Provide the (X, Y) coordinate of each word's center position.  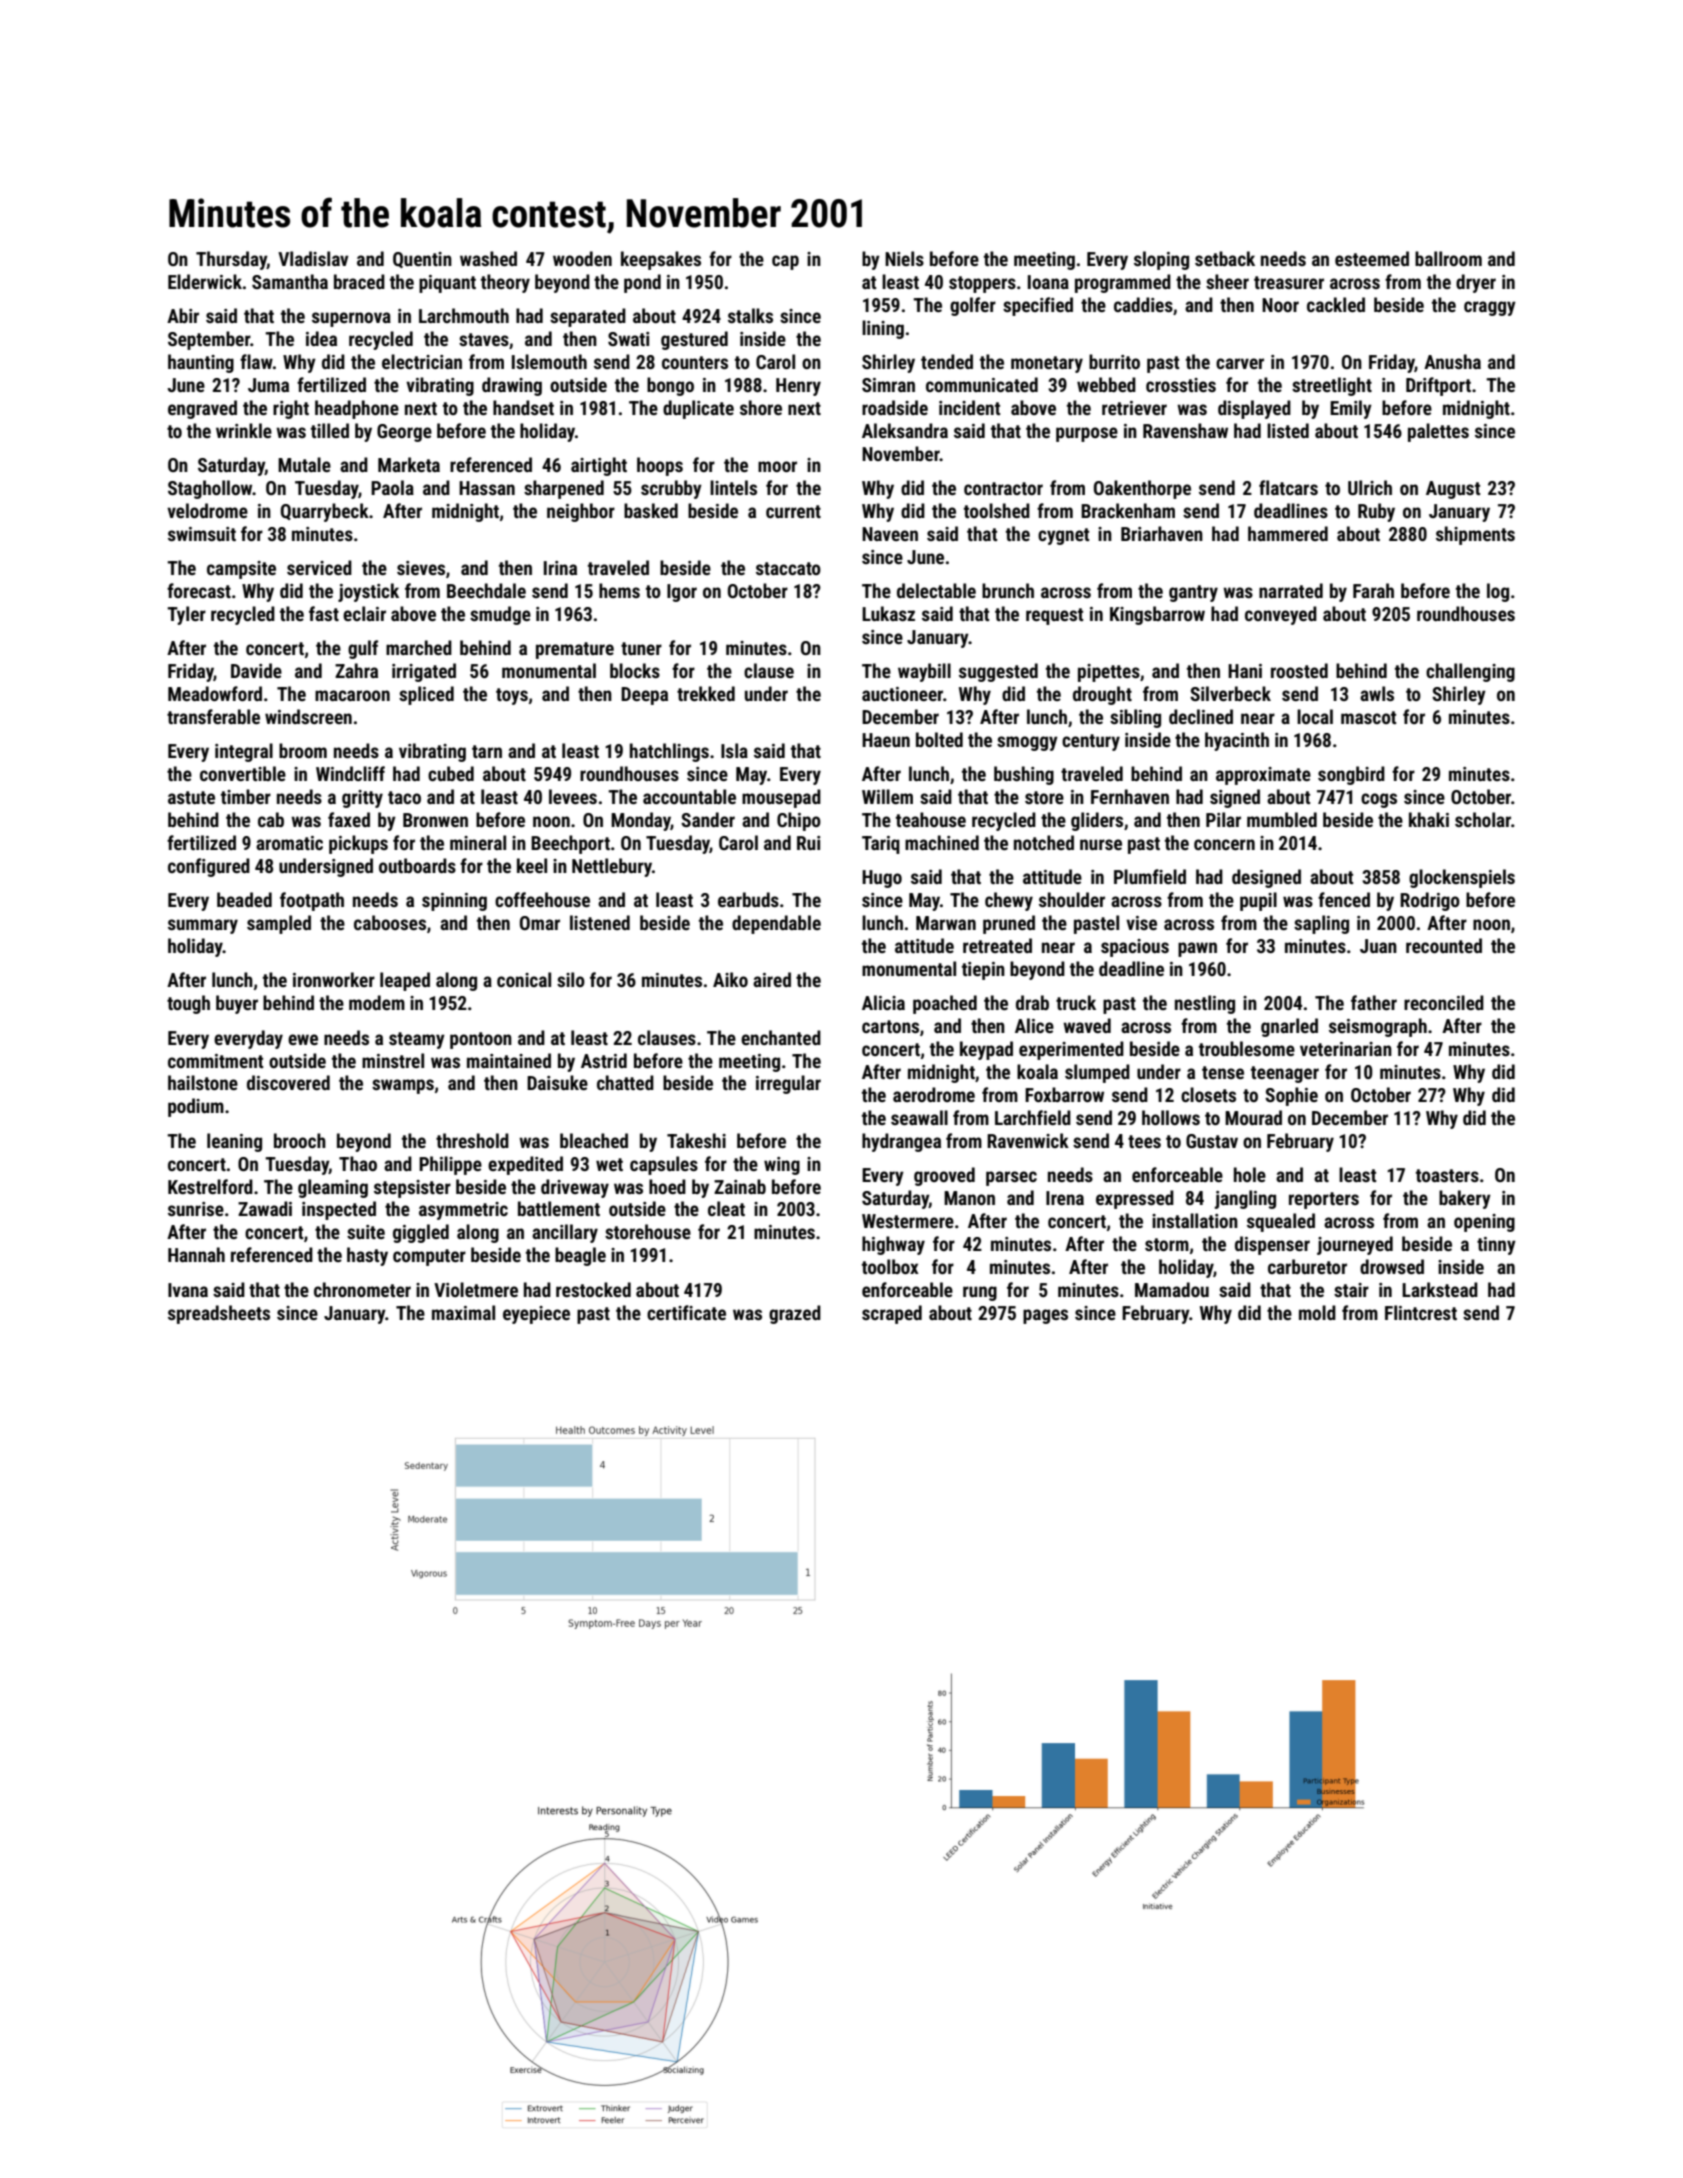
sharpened (564, 489)
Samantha (290, 281)
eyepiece (536, 1315)
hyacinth (1237, 741)
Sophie (1291, 1096)
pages (1045, 1316)
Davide (256, 670)
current (793, 511)
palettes (1438, 432)
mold (1317, 1312)
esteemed (1372, 258)
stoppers (982, 284)
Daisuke (557, 1082)
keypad (986, 1050)
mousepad (781, 798)
